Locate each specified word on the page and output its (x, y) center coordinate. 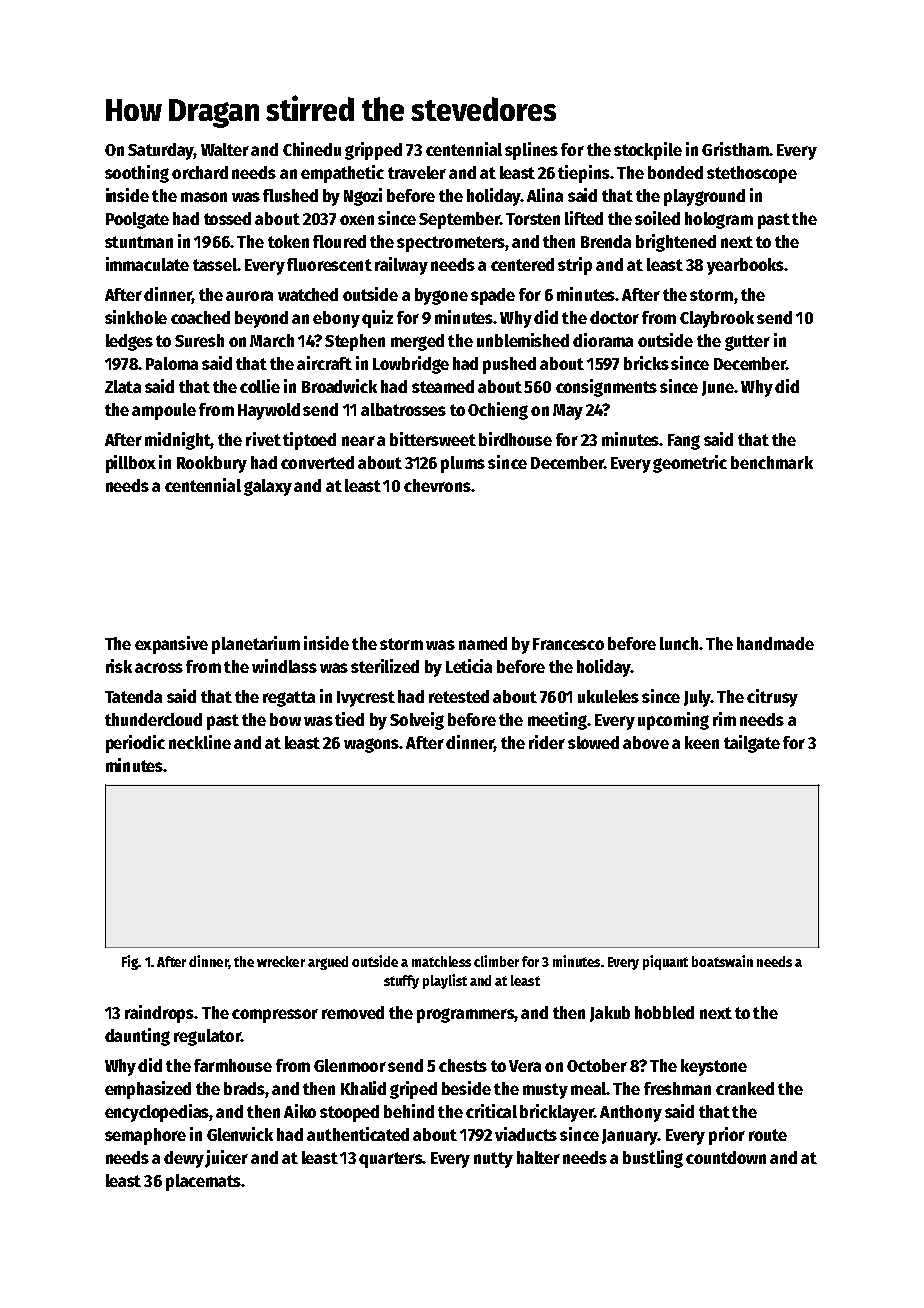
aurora (249, 296)
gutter (747, 343)
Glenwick (240, 1134)
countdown (726, 1157)
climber (496, 961)
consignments (606, 388)
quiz (377, 319)
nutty (493, 1160)
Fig (130, 962)
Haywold (269, 411)
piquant (665, 962)
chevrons (437, 485)
